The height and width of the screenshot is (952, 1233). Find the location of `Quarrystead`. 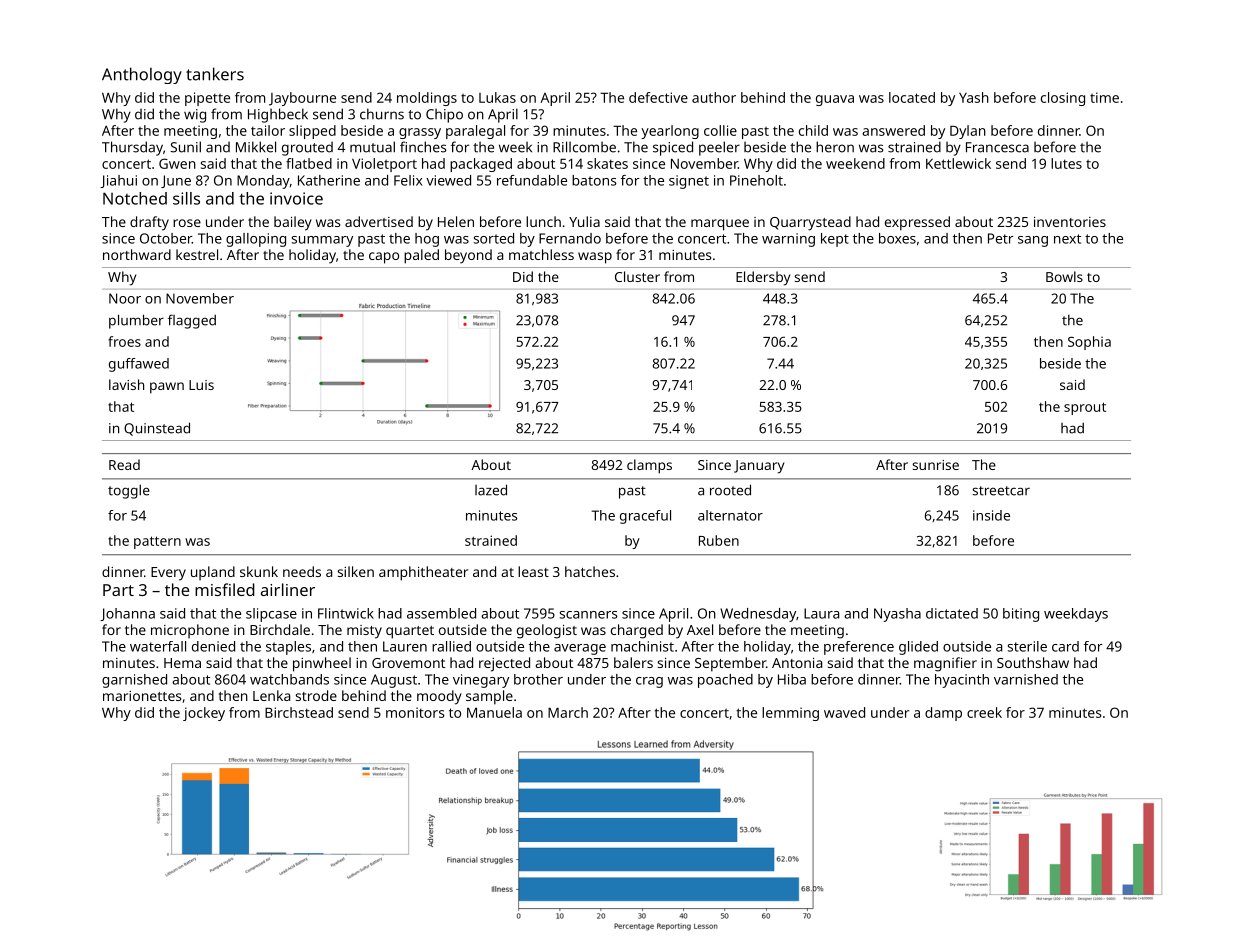

Quarrystead is located at coordinates (810, 223).
